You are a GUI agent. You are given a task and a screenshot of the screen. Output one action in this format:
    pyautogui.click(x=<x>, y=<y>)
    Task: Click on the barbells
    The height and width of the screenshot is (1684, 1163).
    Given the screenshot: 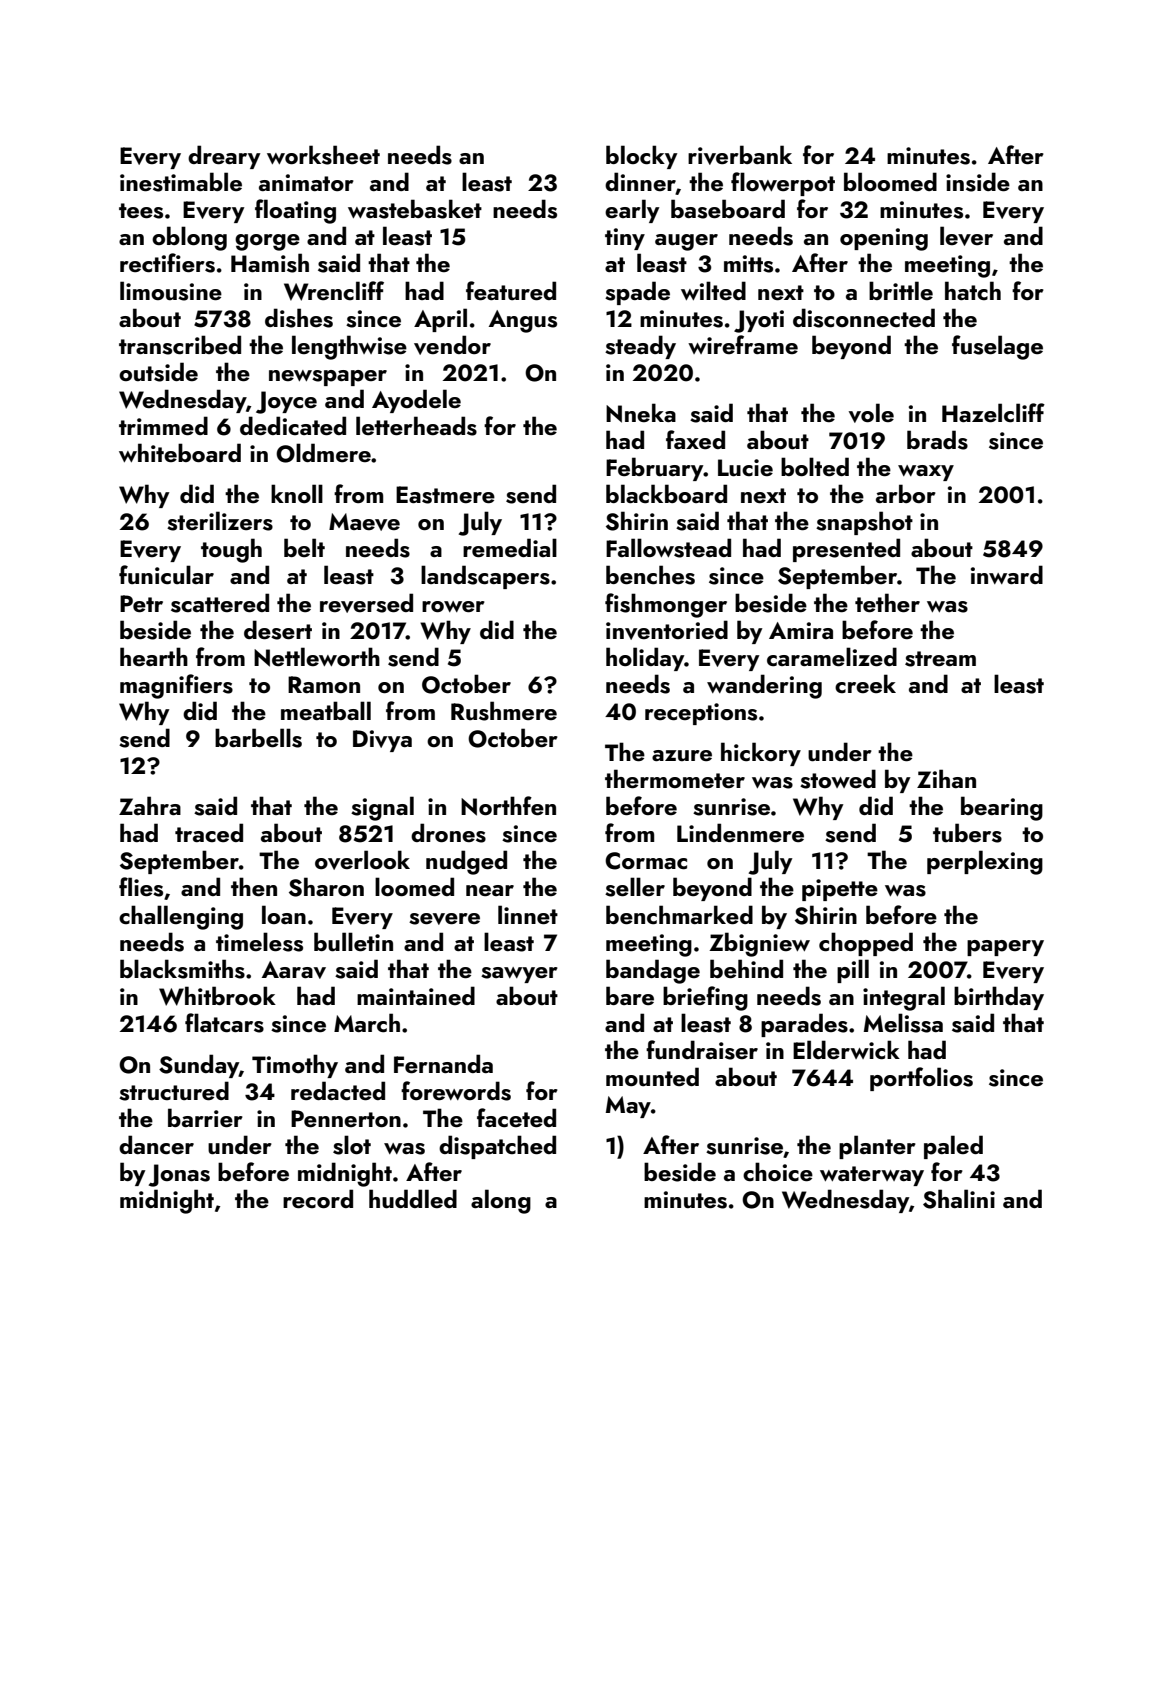 What is the action you would take?
    pyautogui.click(x=258, y=738)
